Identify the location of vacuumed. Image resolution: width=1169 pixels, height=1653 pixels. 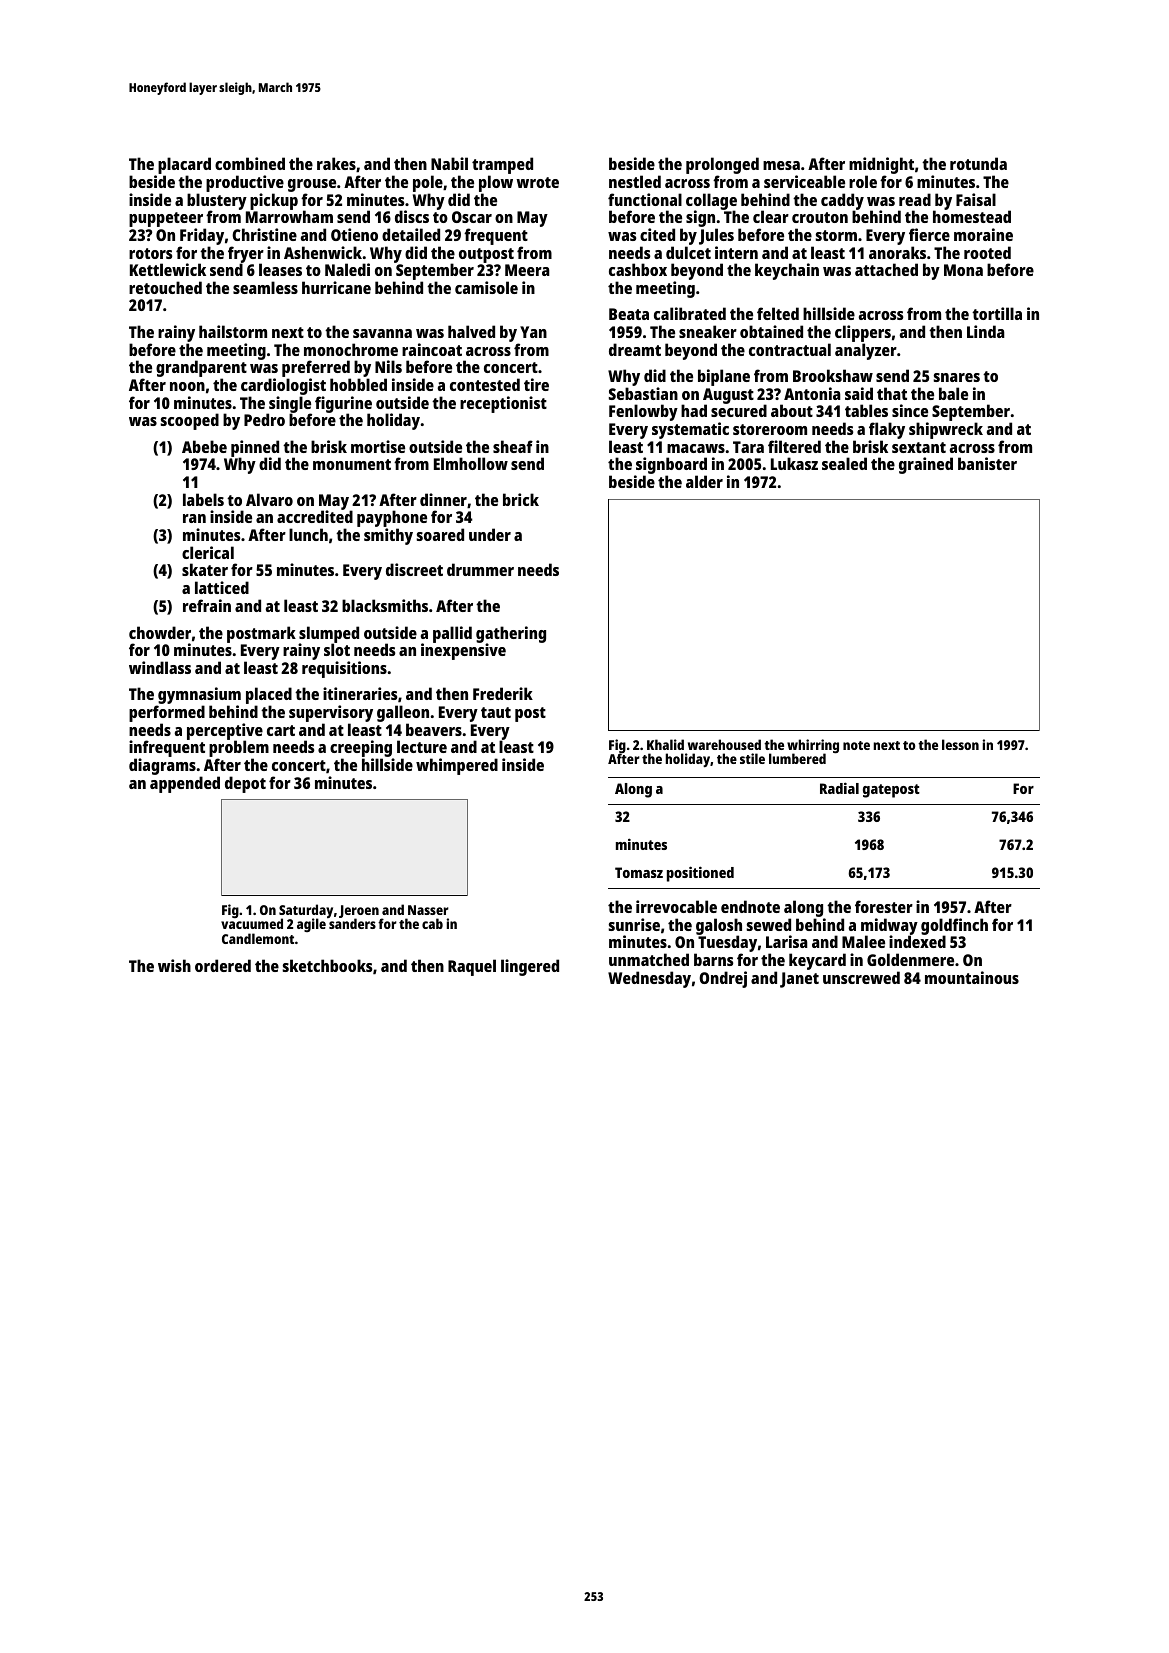
(252, 924).
